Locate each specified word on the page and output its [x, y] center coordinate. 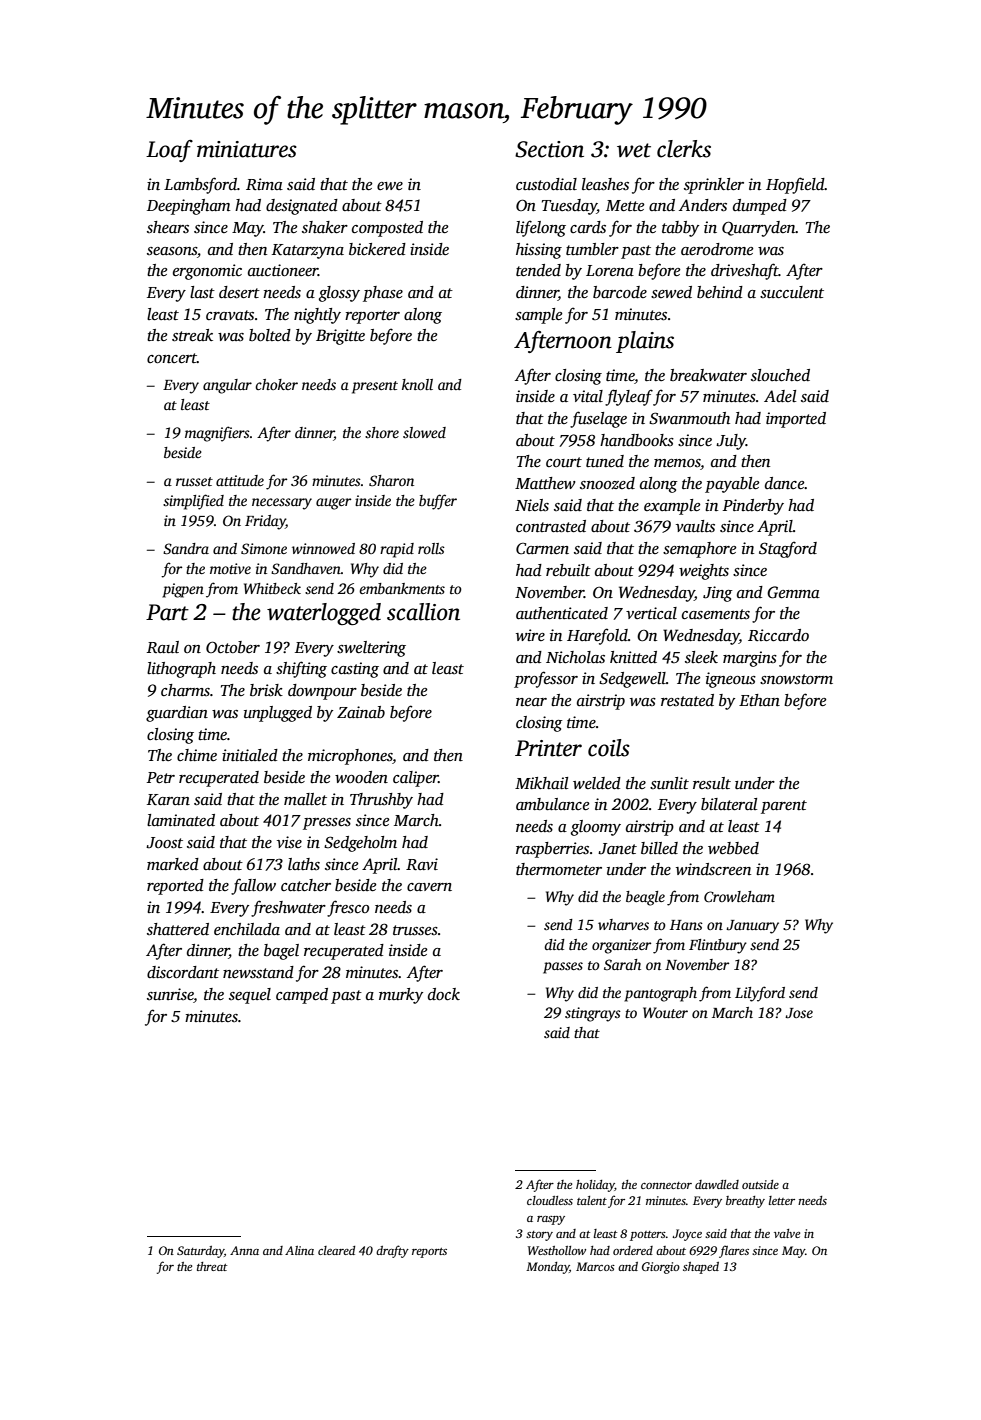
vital [588, 396]
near [531, 702]
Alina [299, 1250]
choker [276, 384]
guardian [177, 714]
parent [784, 807]
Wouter [665, 1012]
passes [563, 968]
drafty [392, 1251]
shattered [178, 929]
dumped [760, 207]
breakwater [708, 375]
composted [387, 229]
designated [302, 207]
